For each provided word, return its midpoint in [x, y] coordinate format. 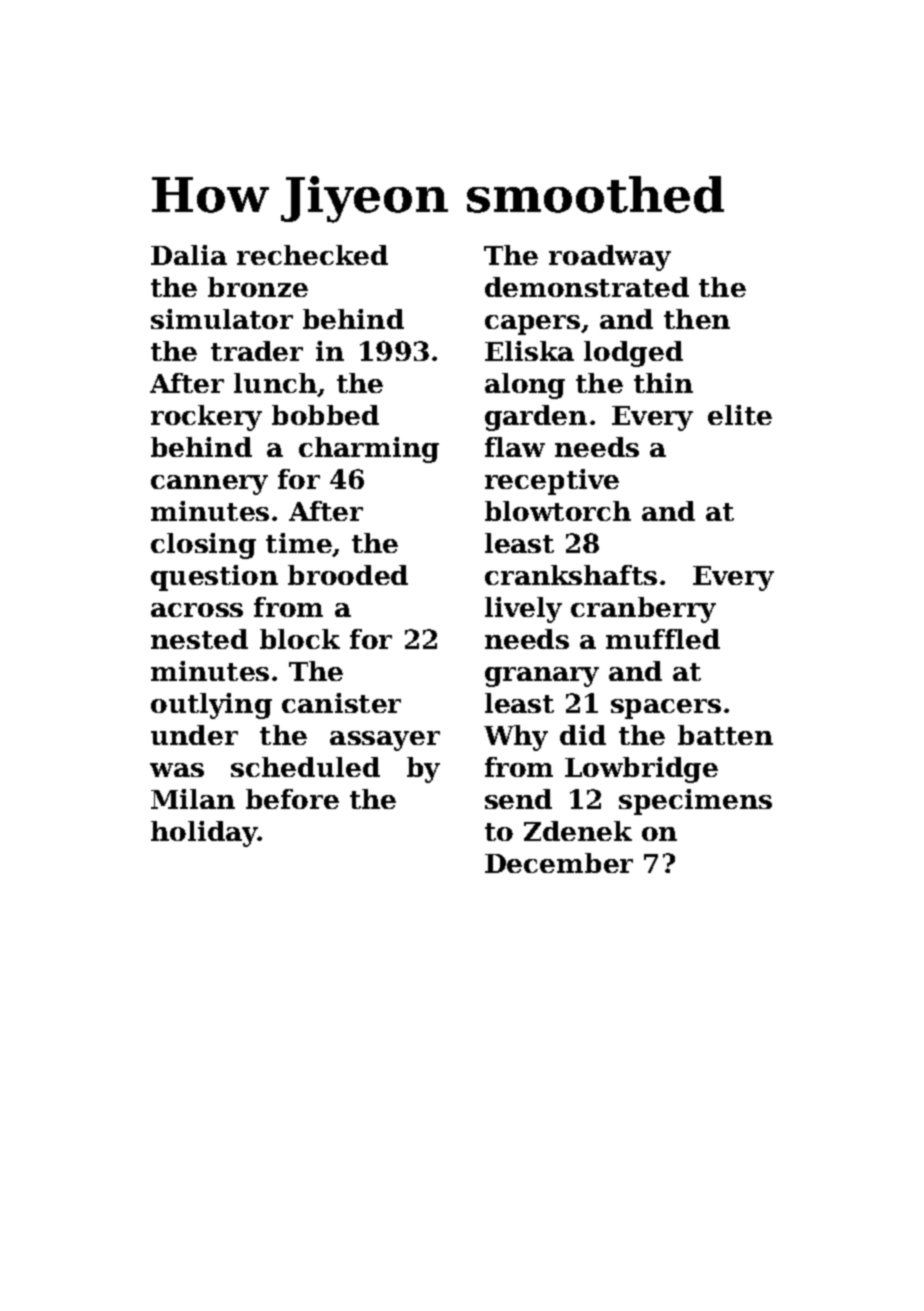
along [525, 386]
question [214, 578]
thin [663, 383]
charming [369, 450]
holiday [204, 834]
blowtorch [558, 511]
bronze [258, 287]
